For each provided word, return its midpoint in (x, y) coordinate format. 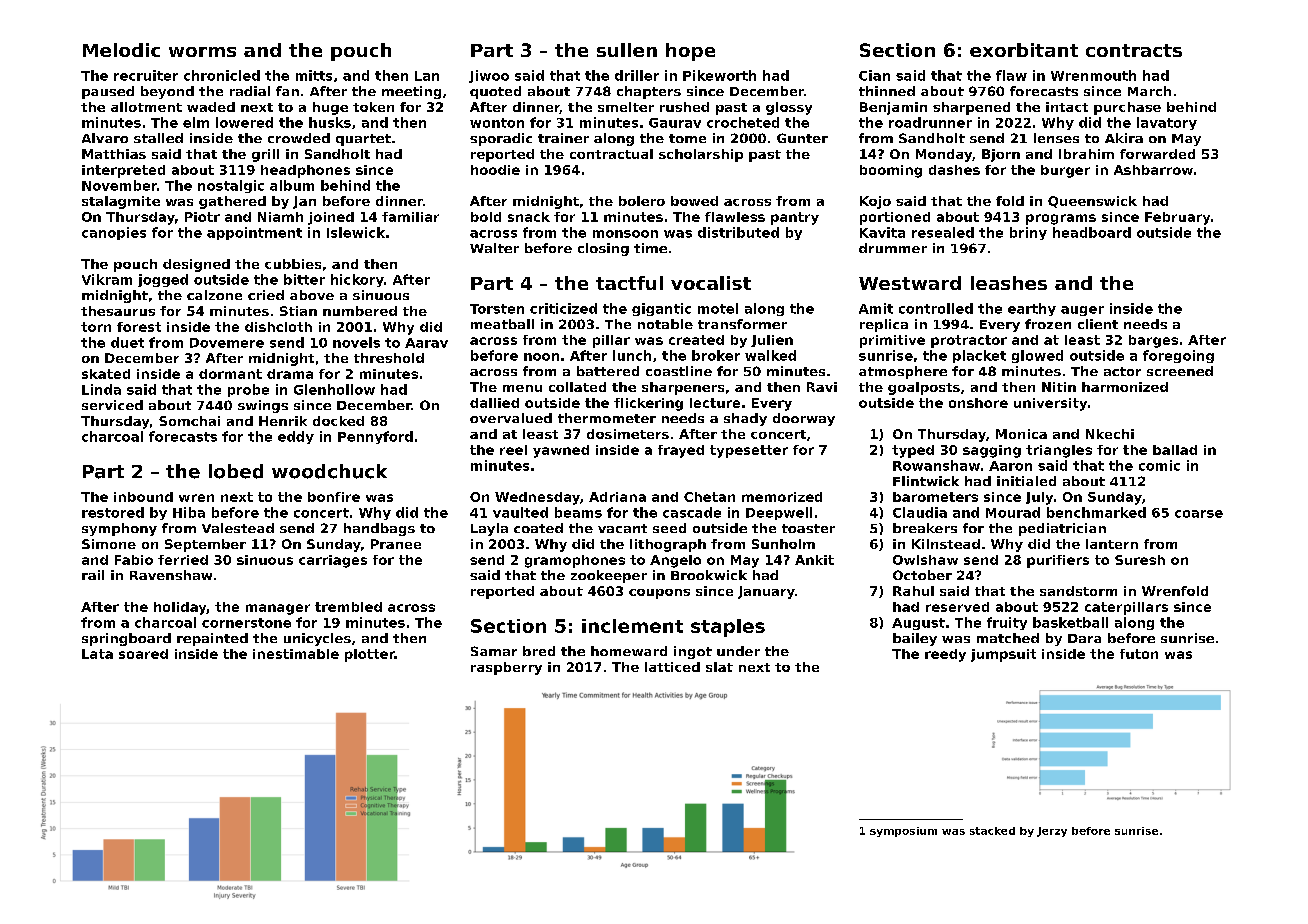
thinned (887, 91)
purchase (1127, 108)
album (292, 185)
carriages (333, 561)
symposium (903, 832)
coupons (659, 594)
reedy (945, 655)
